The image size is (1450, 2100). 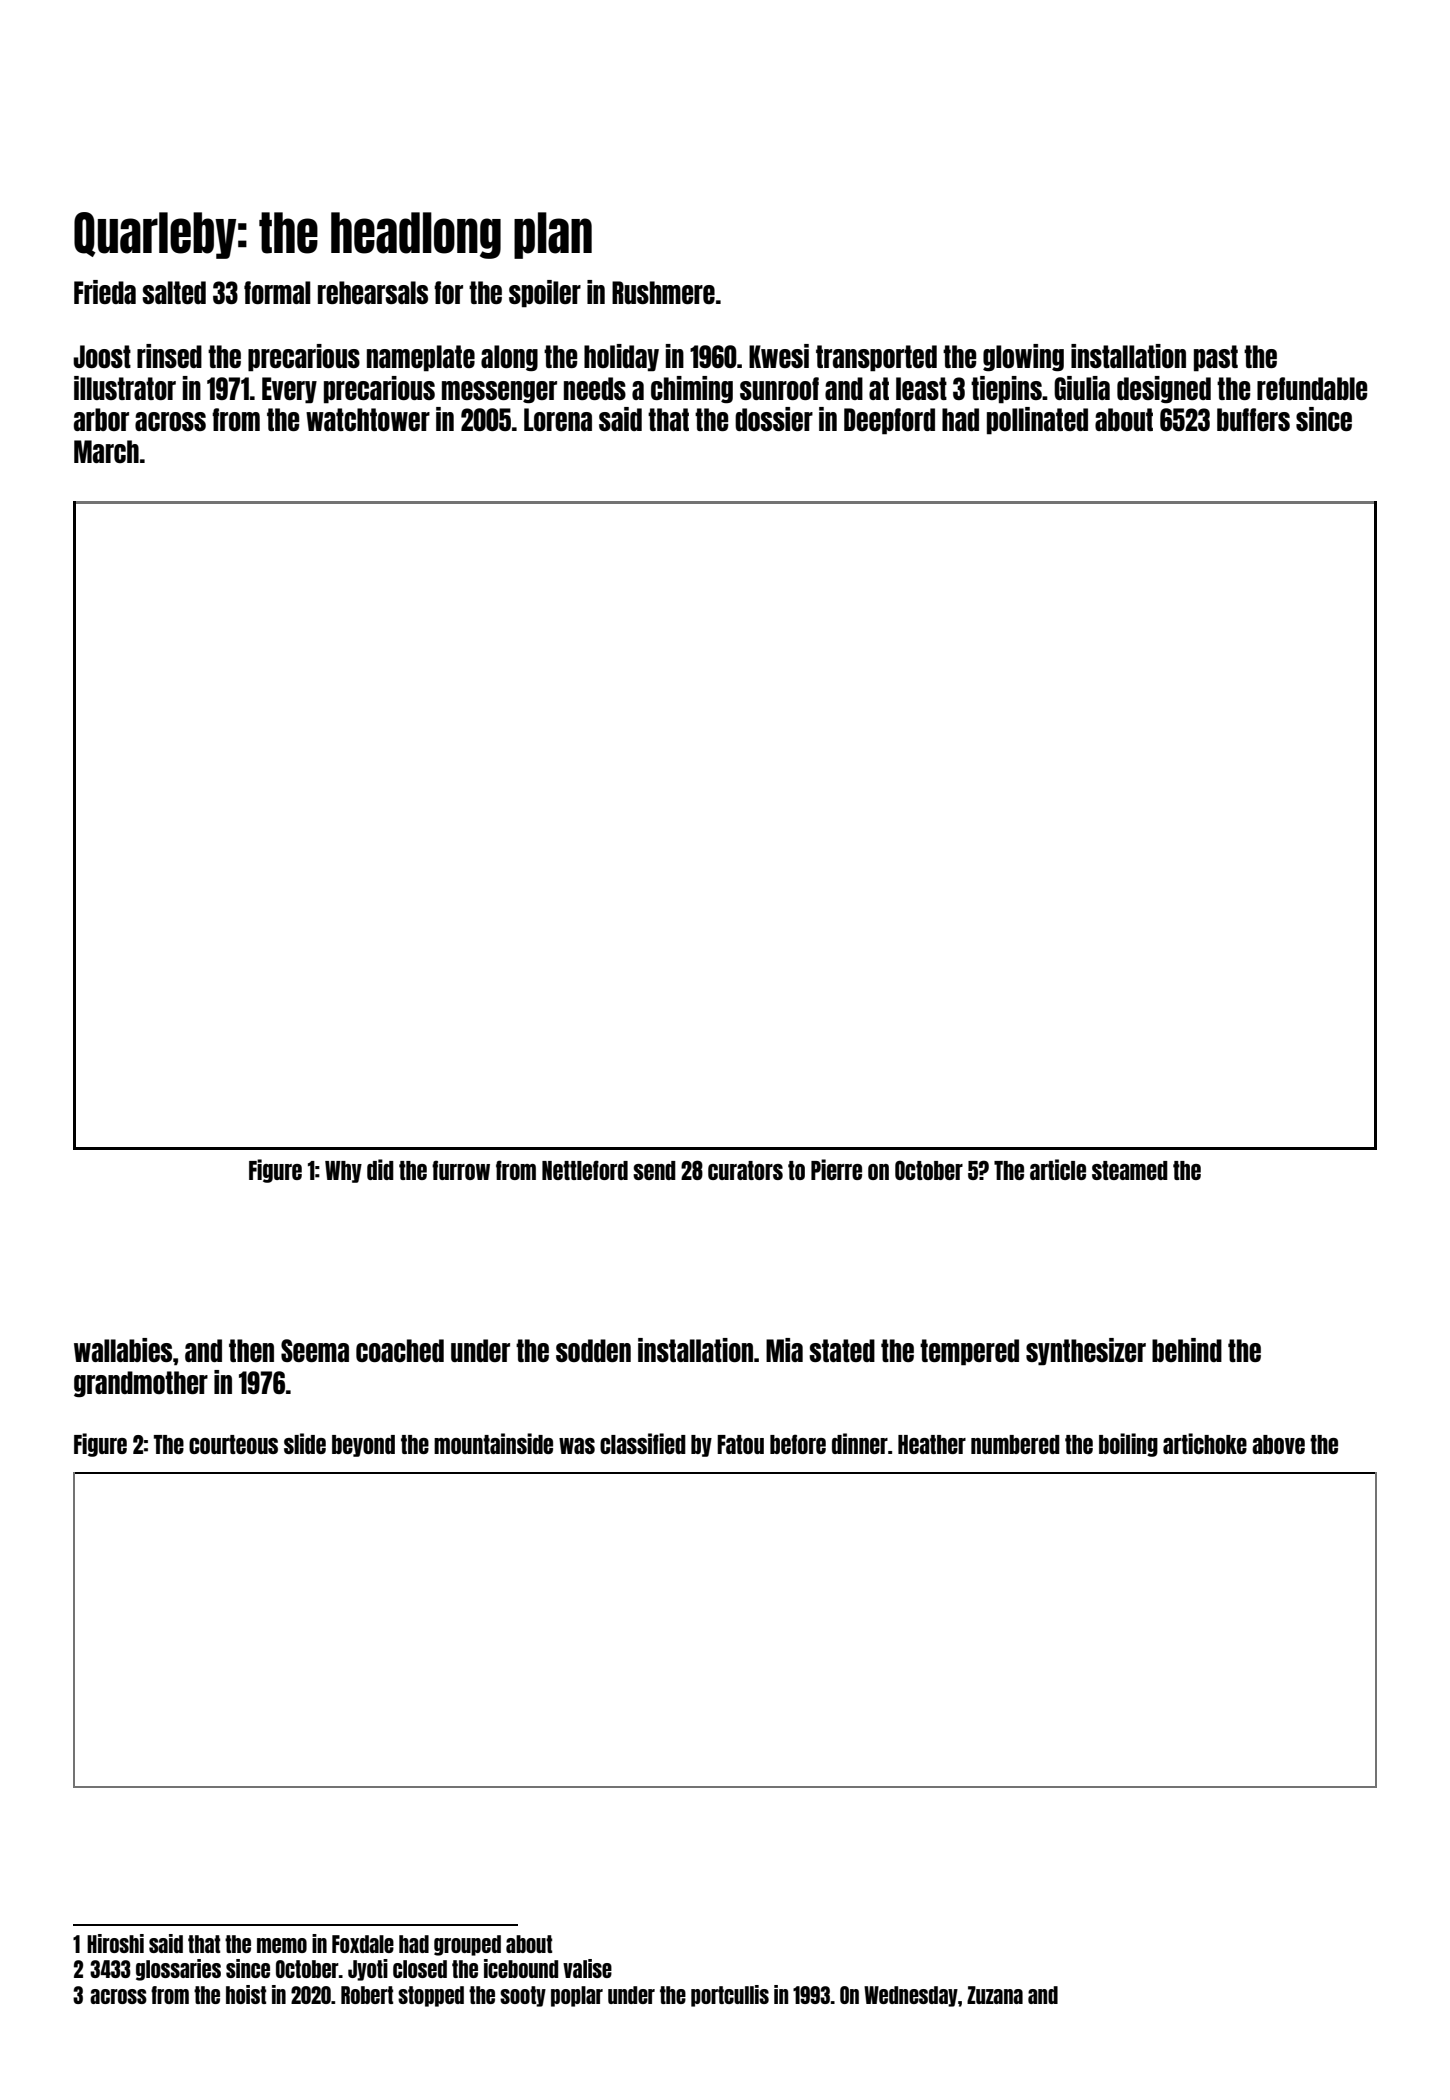 What do you see at coordinates (745, 1170) in the document?
I see `curators` at bounding box center [745, 1170].
